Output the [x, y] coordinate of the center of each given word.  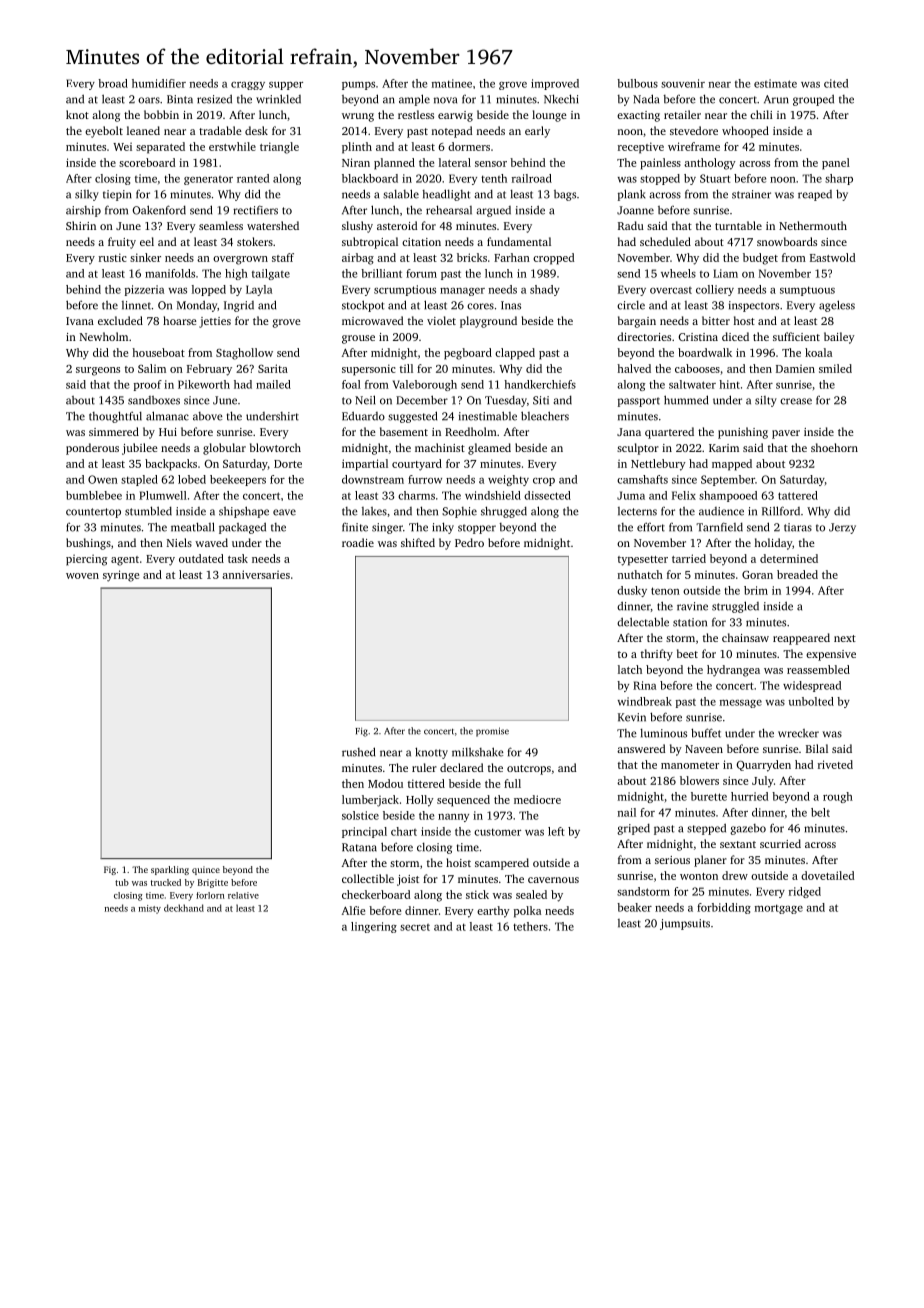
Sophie [459, 512]
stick [477, 894]
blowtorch [275, 447]
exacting [638, 116]
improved [555, 84]
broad [113, 83]
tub [122, 882]
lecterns [637, 511]
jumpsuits [685, 924]
